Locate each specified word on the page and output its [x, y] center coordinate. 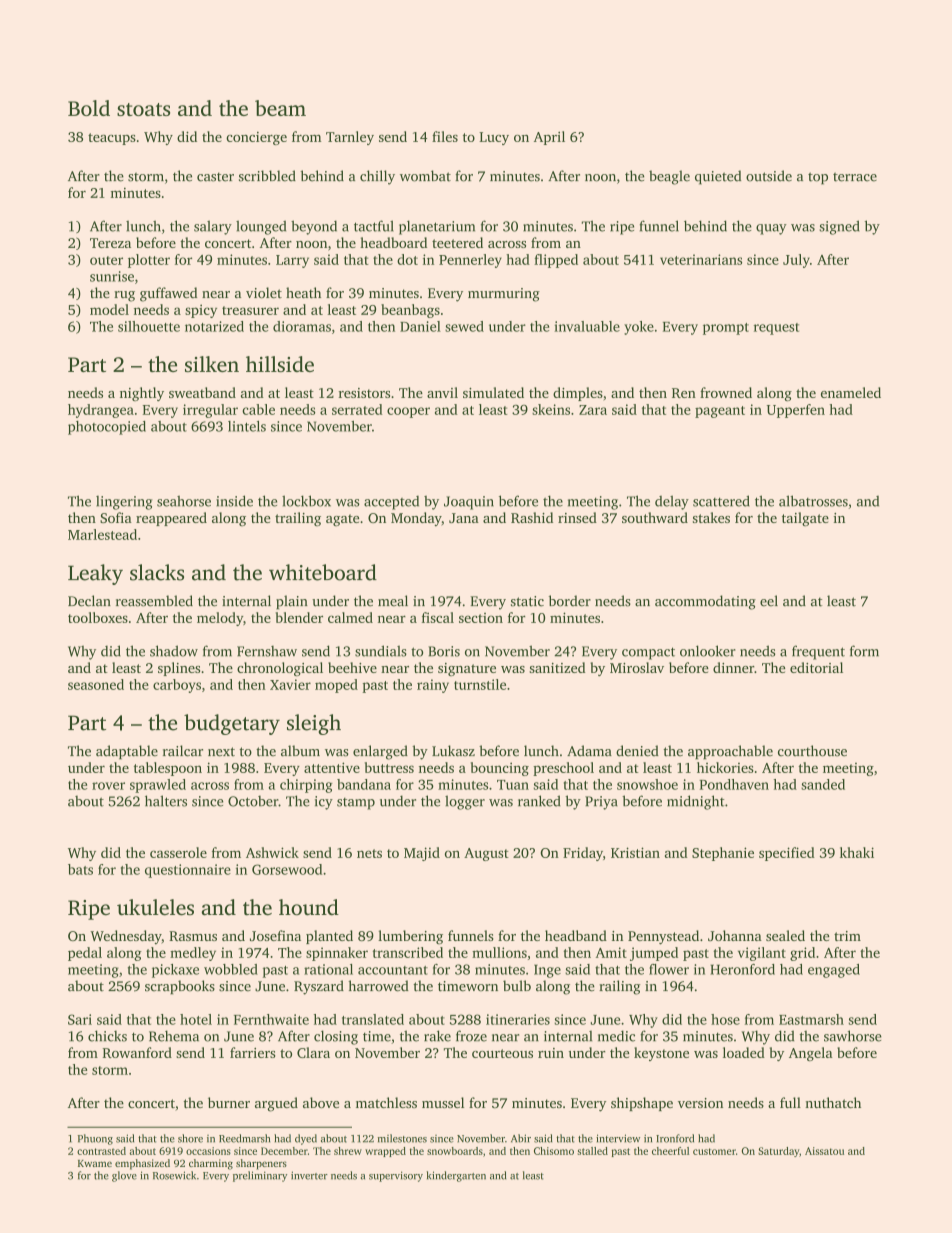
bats [80, 869]
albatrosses [813, 501]
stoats [143, 109]
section [481, 618]
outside [769, 176]
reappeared [171, 519]
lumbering [410, 937]
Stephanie [723, 854]
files [445, 136]
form [864, 651]
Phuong [95, 1139]
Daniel [420, 326]
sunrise [112, 276]
